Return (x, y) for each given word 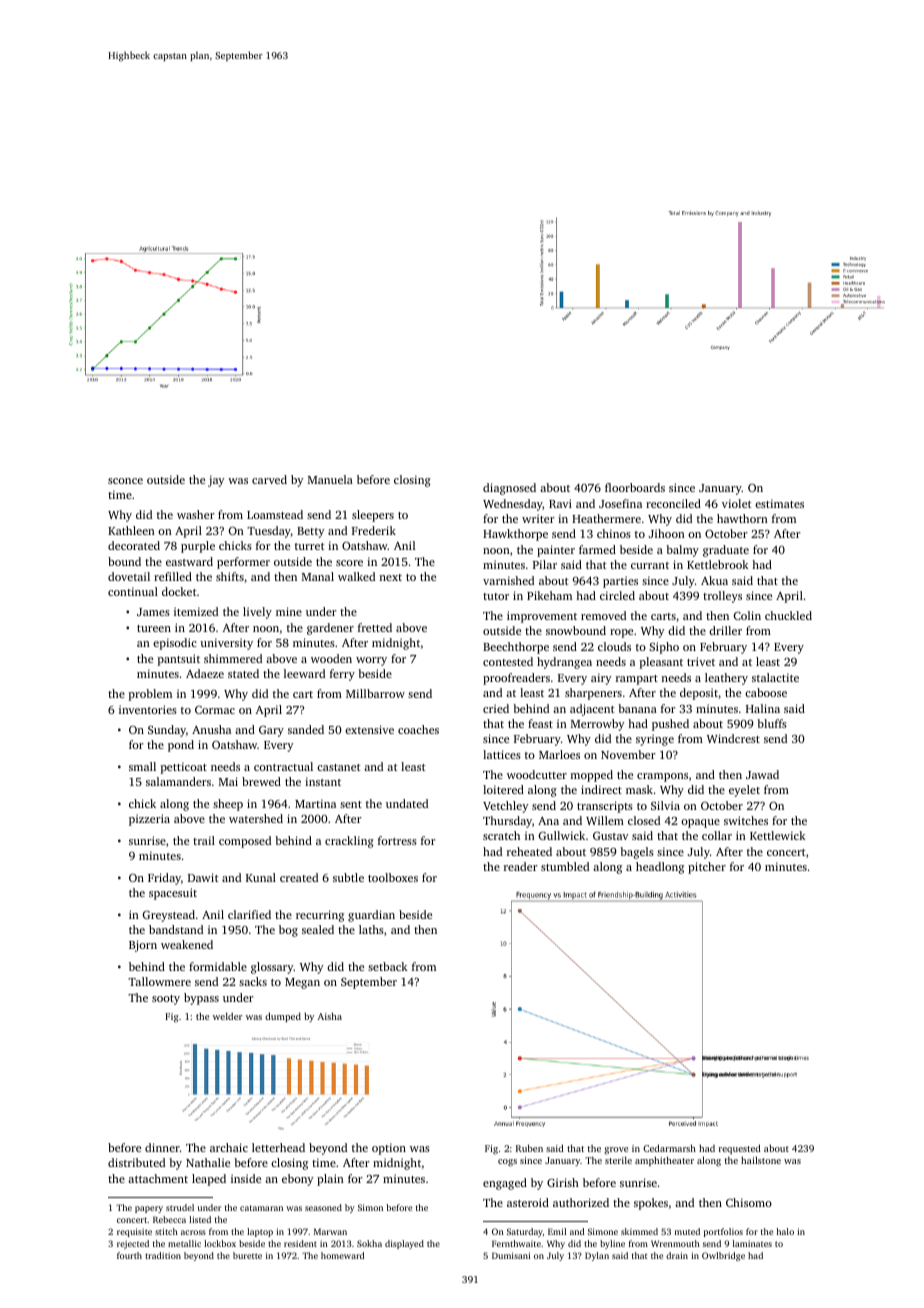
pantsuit (178, 660)
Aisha (330, 1016)
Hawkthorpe (515, 535)
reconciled (673, 503)
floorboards (635, 487)
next (391, 577)
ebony (297, 1180)
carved (269, 479)
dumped (283, 1017)
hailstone (761, 1160)
